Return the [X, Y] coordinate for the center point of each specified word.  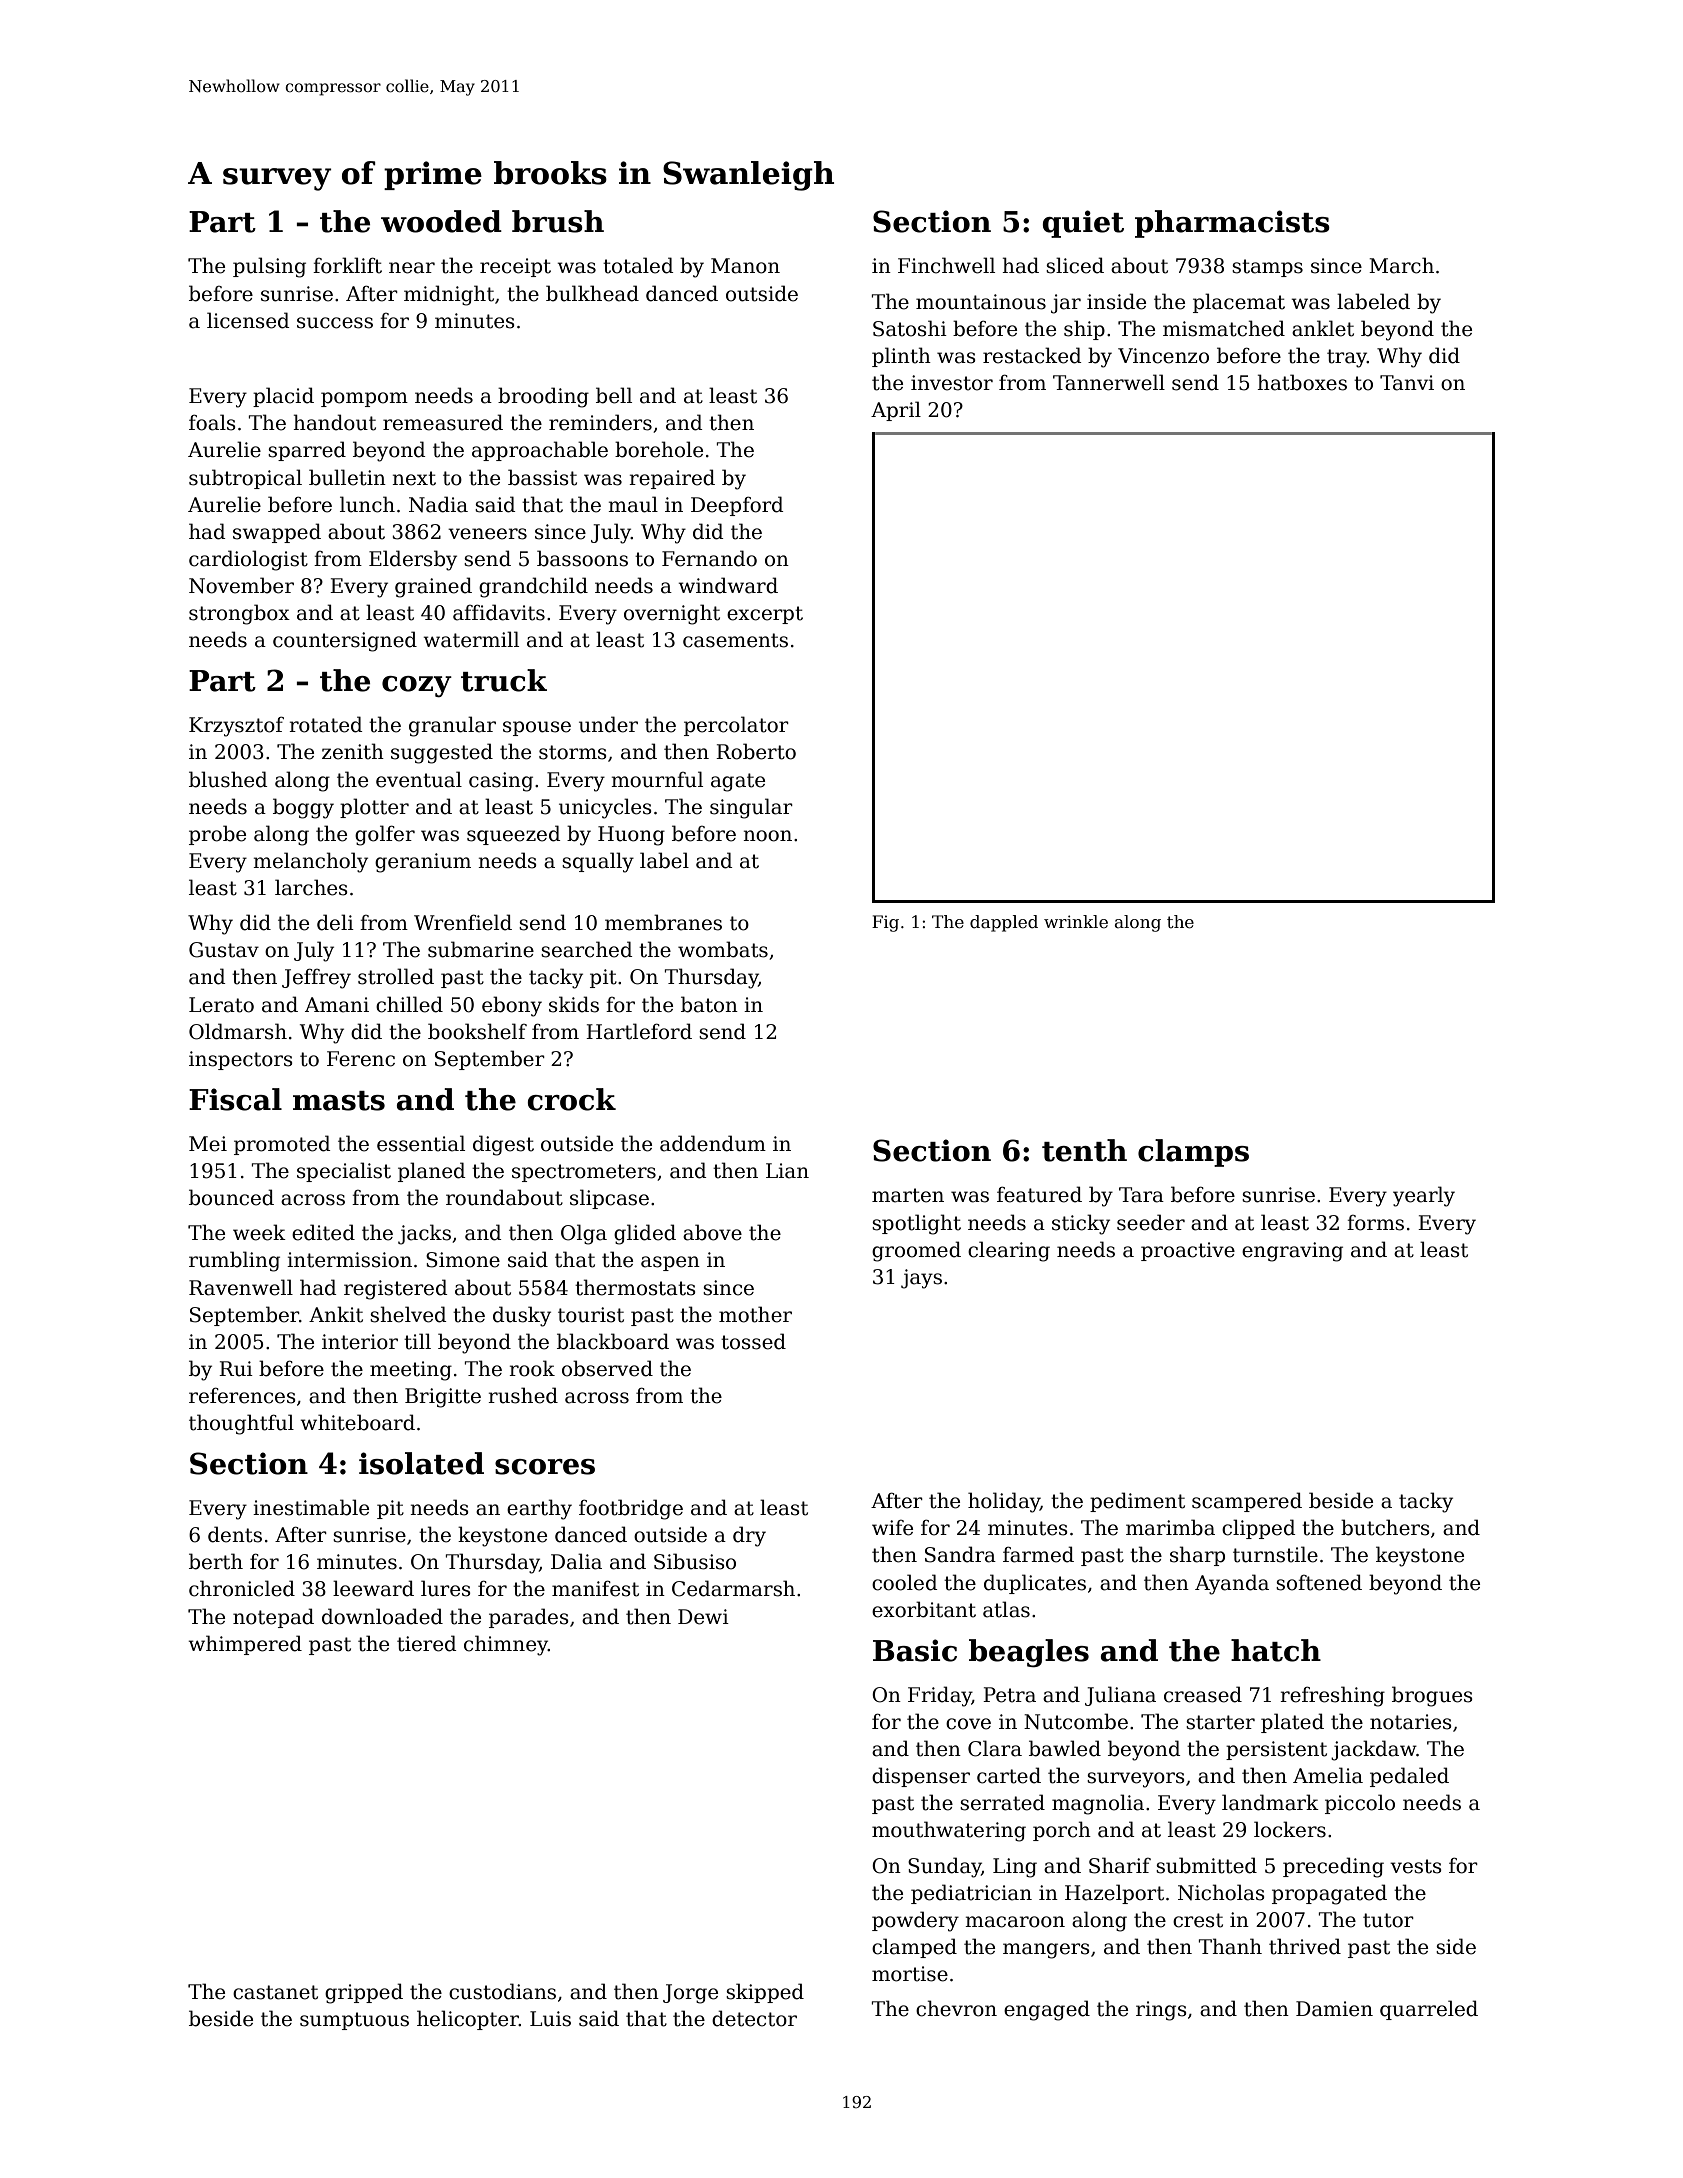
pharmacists [1232, 224]
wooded [441, 221]
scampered [1247, 1502]
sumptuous [354, 2021]
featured [1039, 1194]
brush [558, 221]
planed [432, 1172]
